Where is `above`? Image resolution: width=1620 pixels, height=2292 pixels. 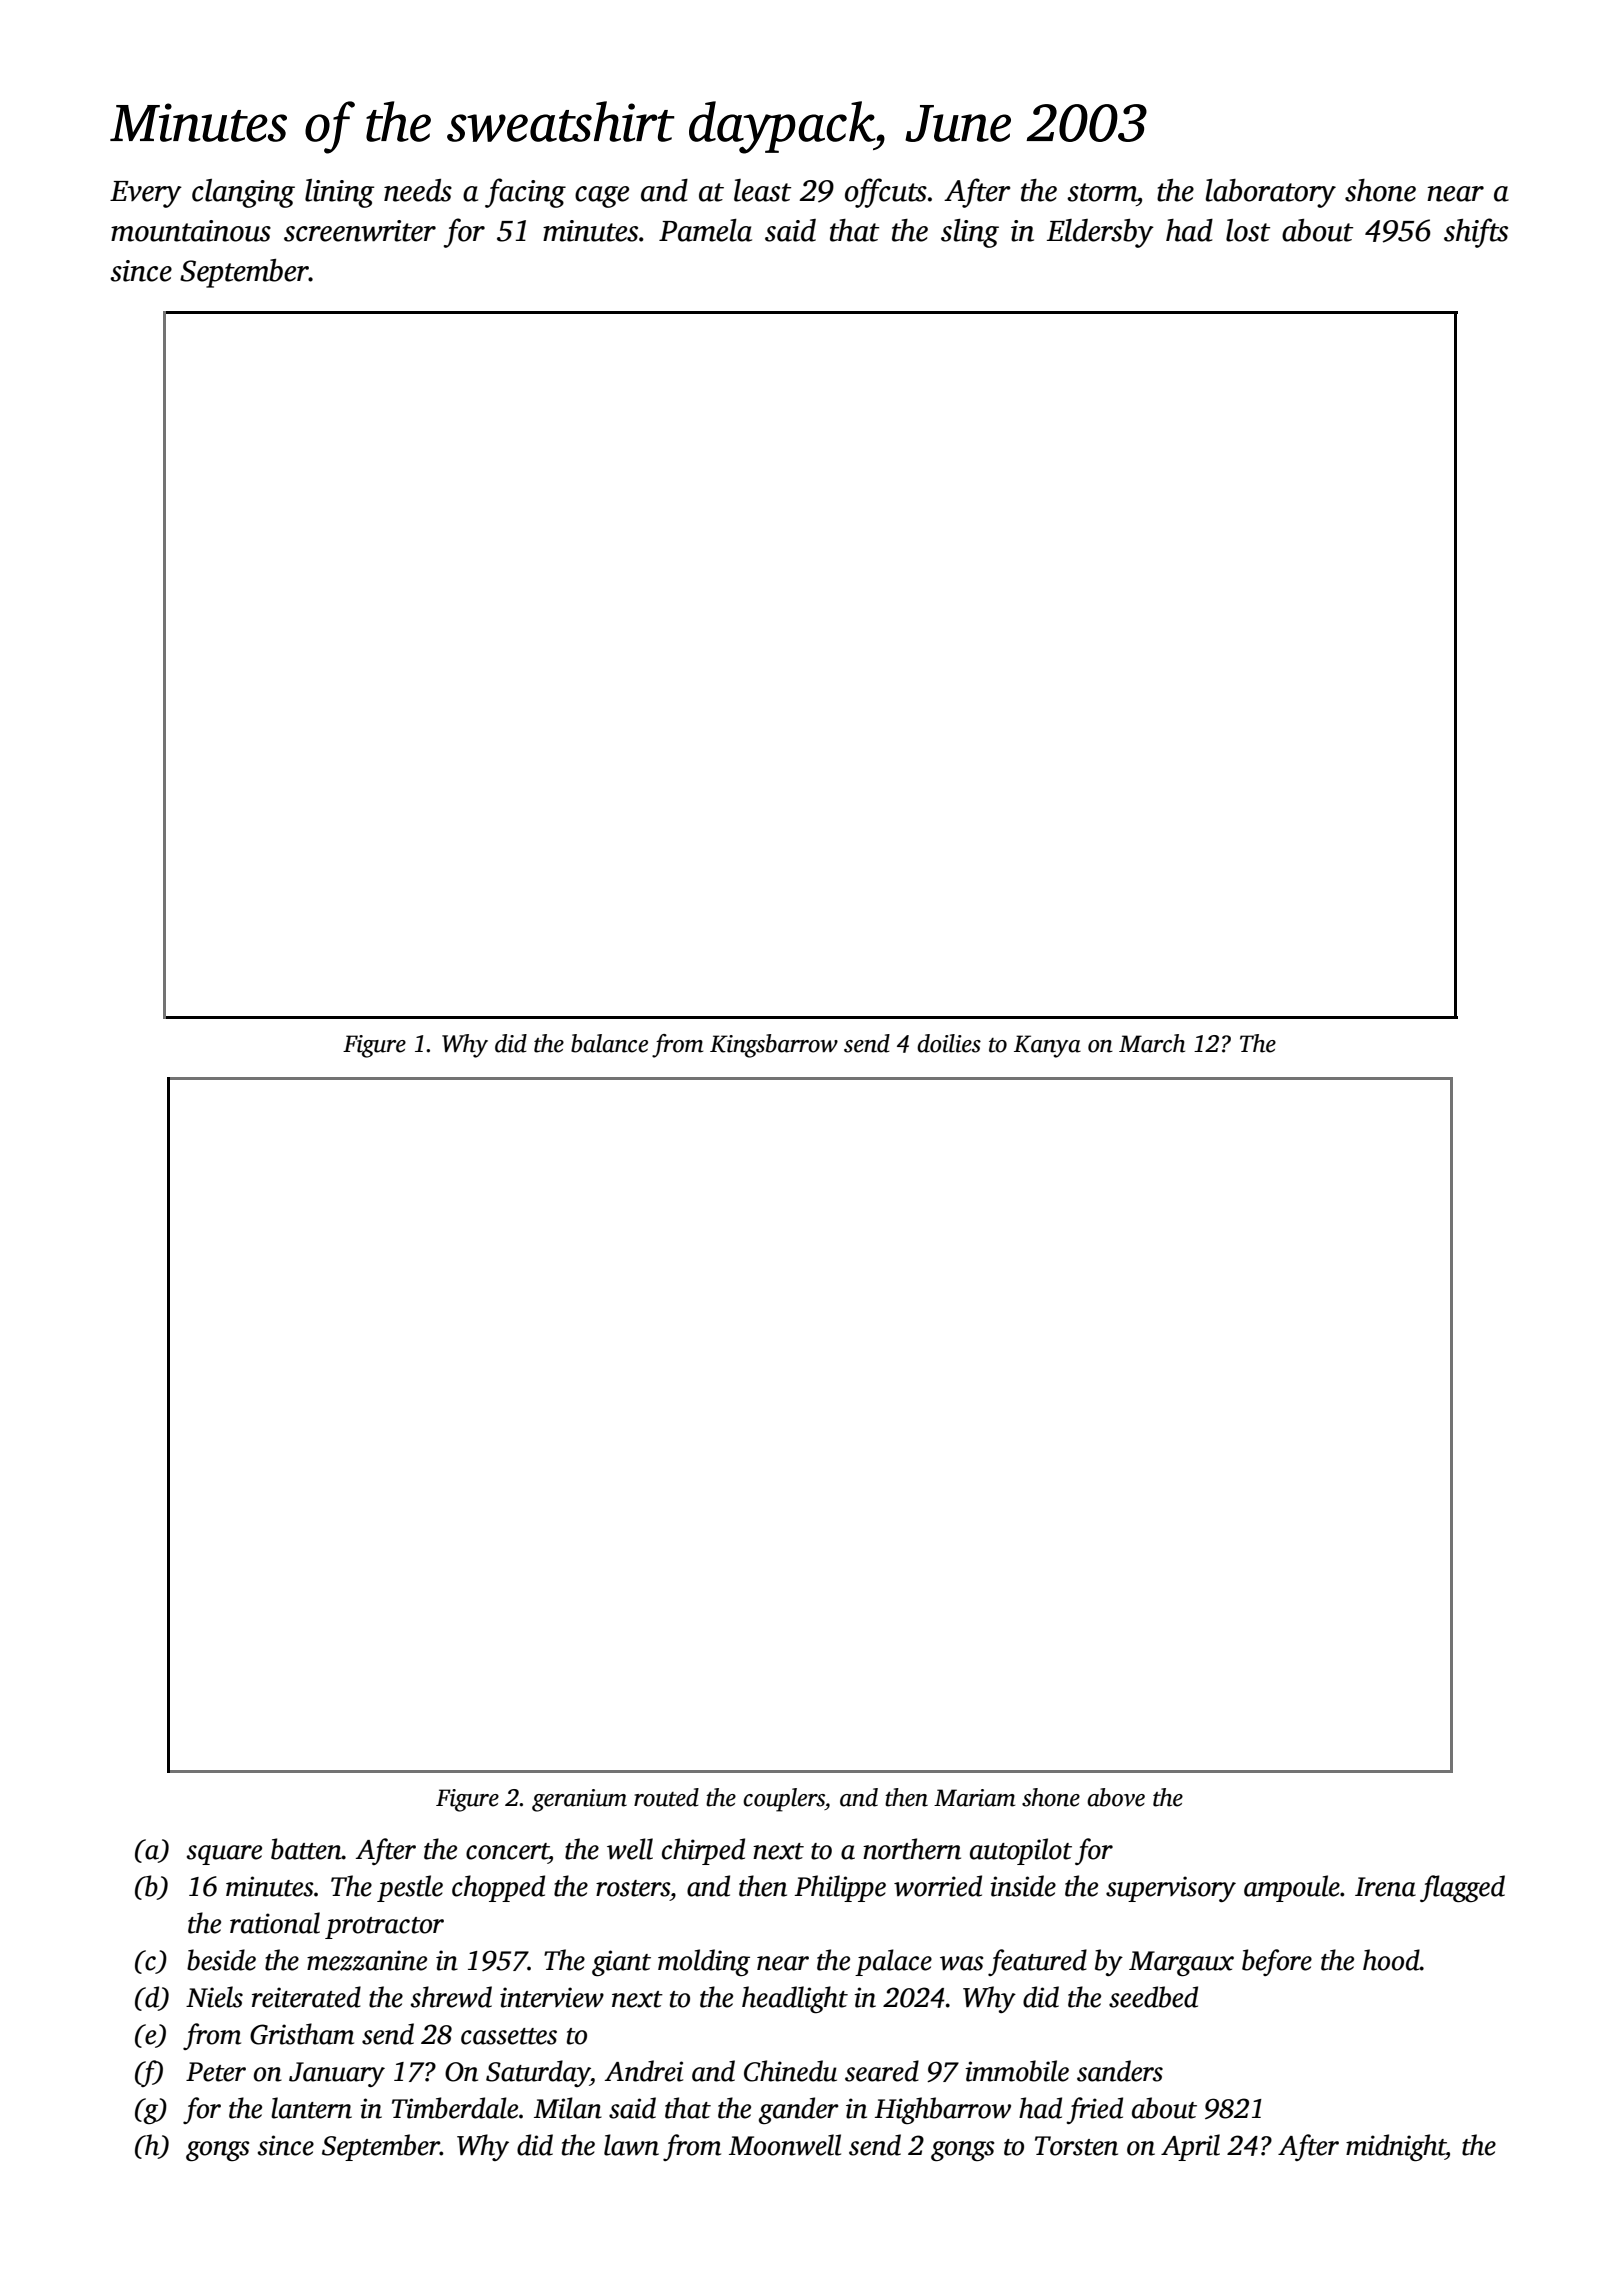
above is located at coordinates (1116, 1797).
